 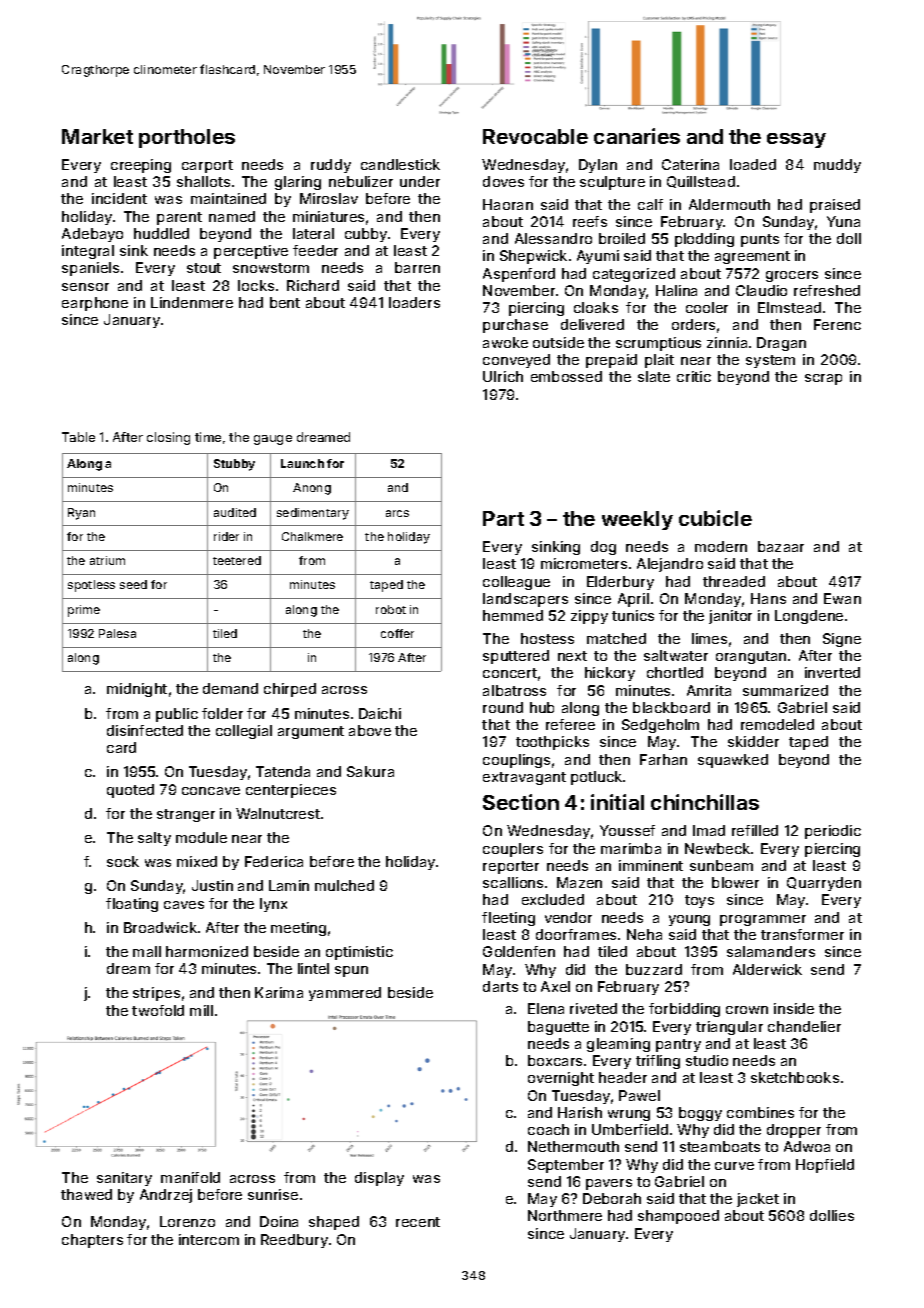 What do you see at coordinates (565, 1215) in the document?
I see `Northmere` at bounding box center [565, 1215].
